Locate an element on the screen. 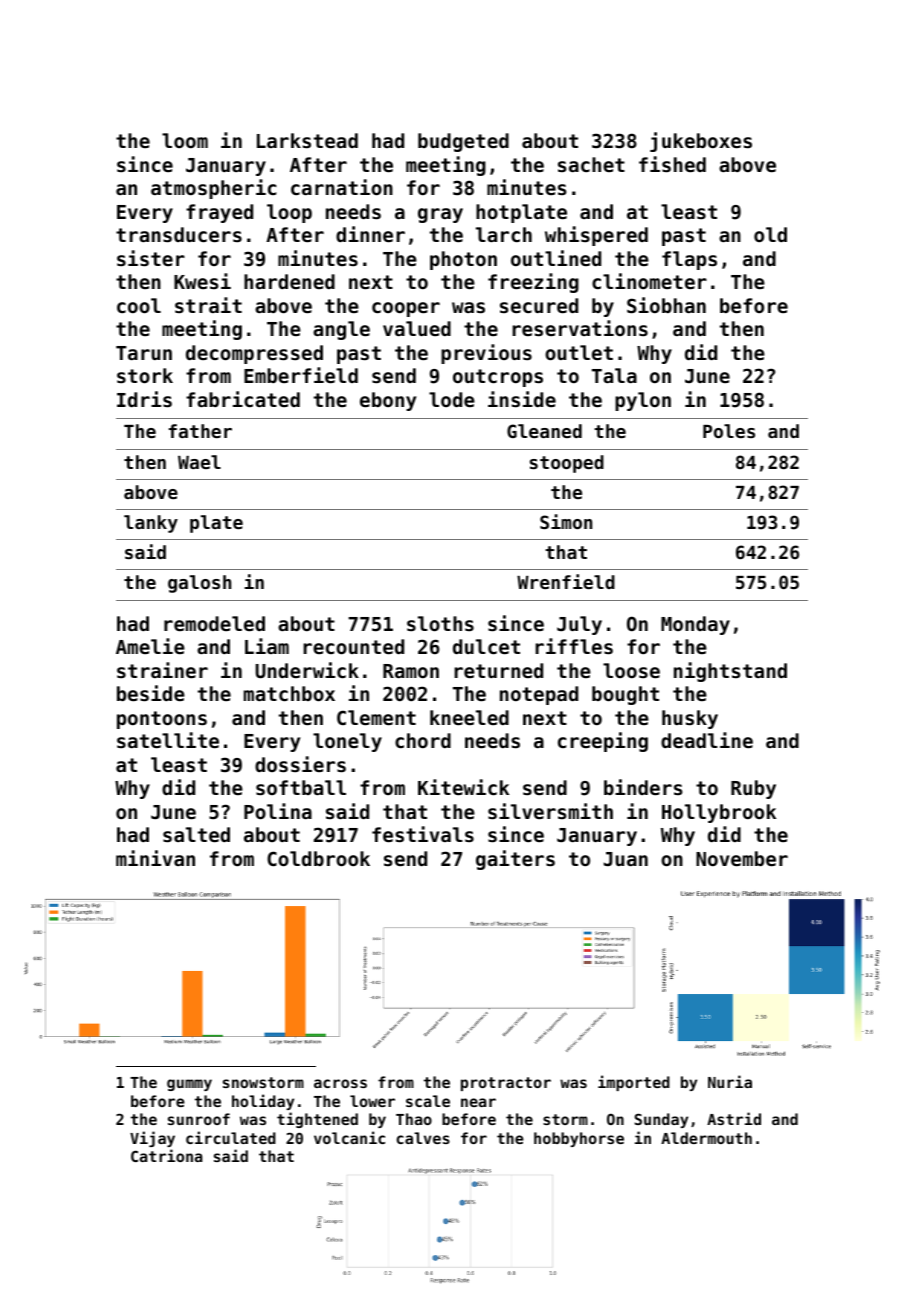  holiday is located at coordinates (263, 1102).
